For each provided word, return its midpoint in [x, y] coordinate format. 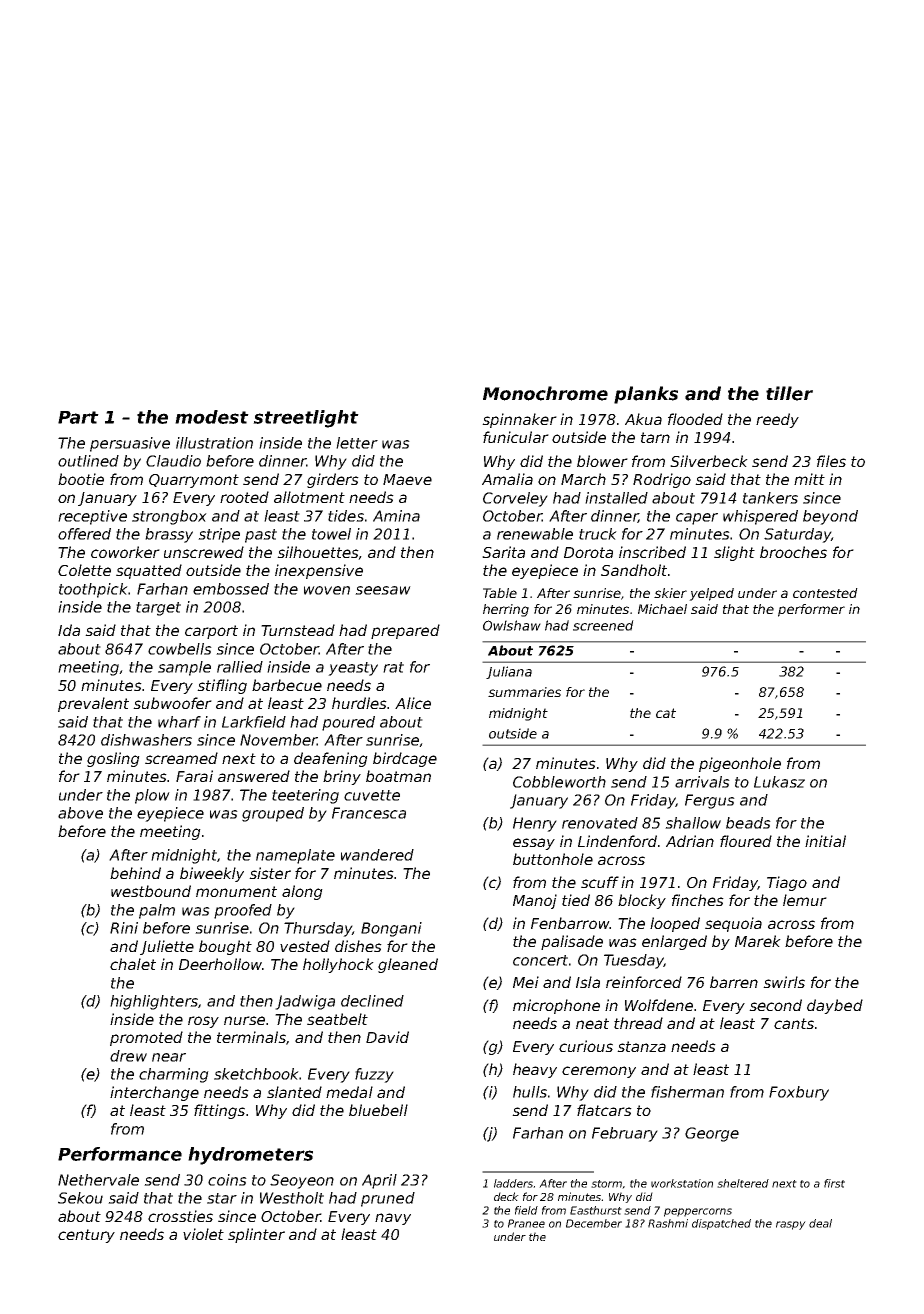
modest [212, 417]
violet [203, 1234]
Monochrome [545, 393]
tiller [789, 393]
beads [748, 823]
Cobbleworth [559, 782]
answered [254, 776]
